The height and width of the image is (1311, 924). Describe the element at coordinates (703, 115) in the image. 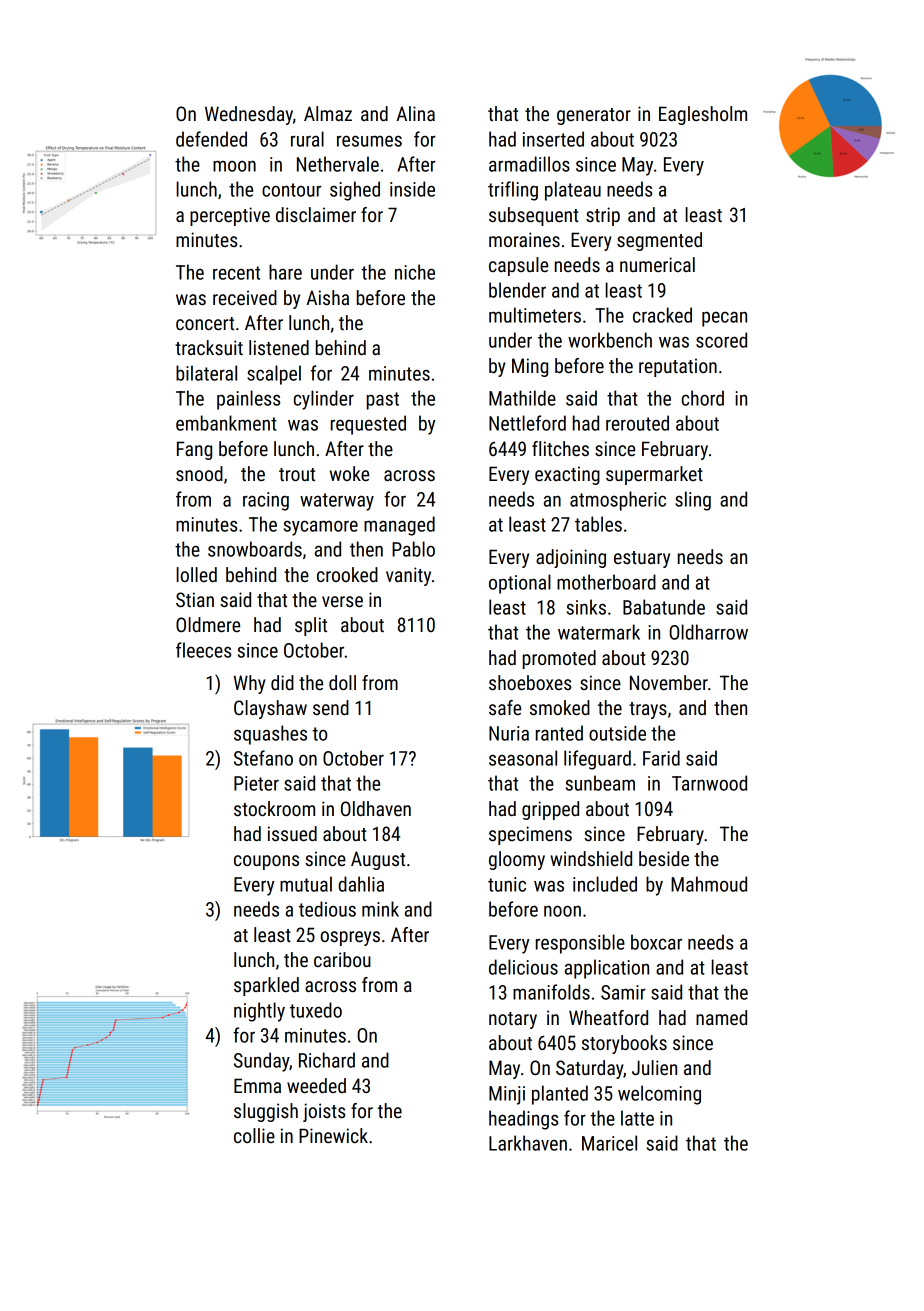

I see `Eaglesholm` at that location.
